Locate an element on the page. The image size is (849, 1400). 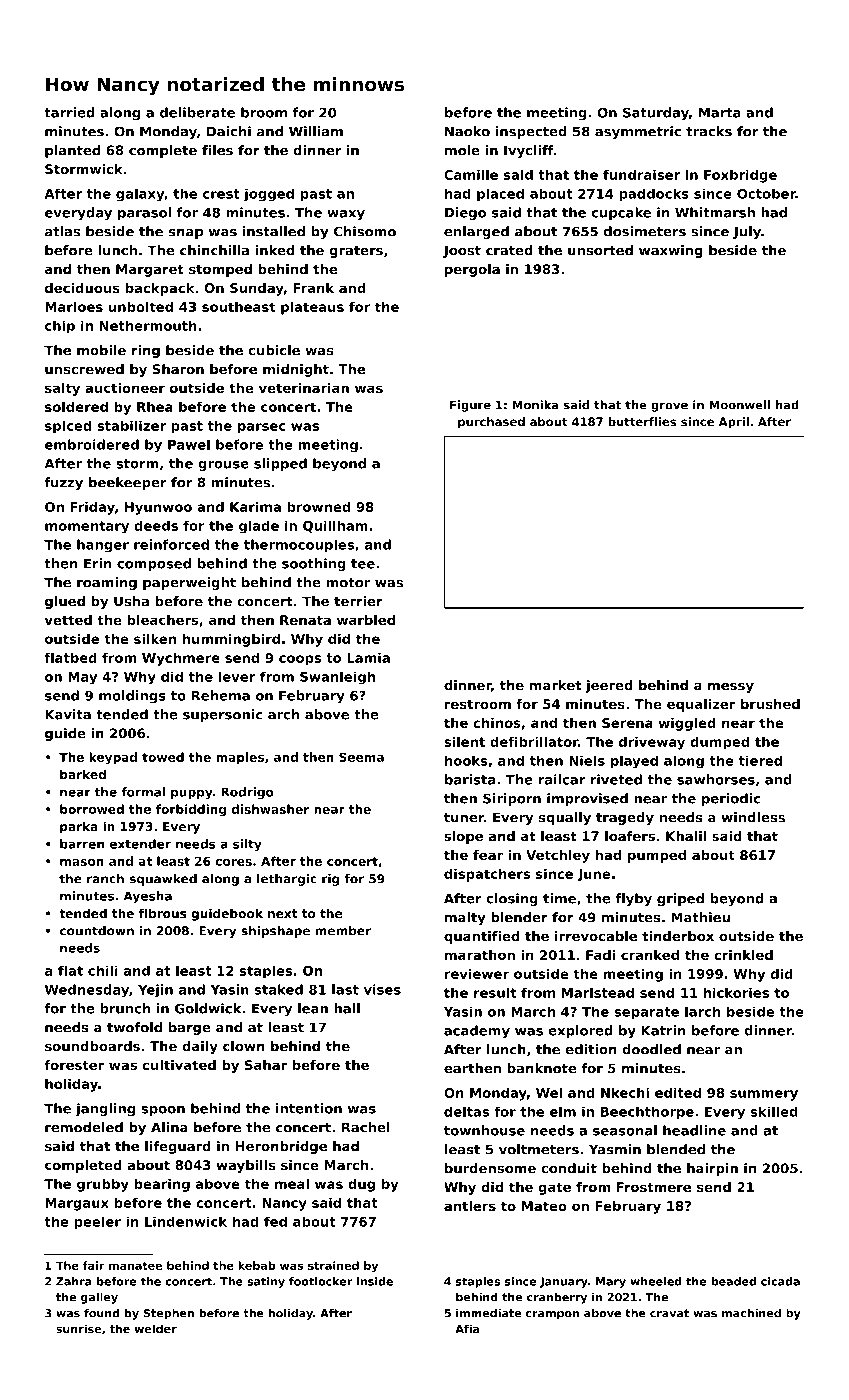
July is located at coordinates (747, 232).
